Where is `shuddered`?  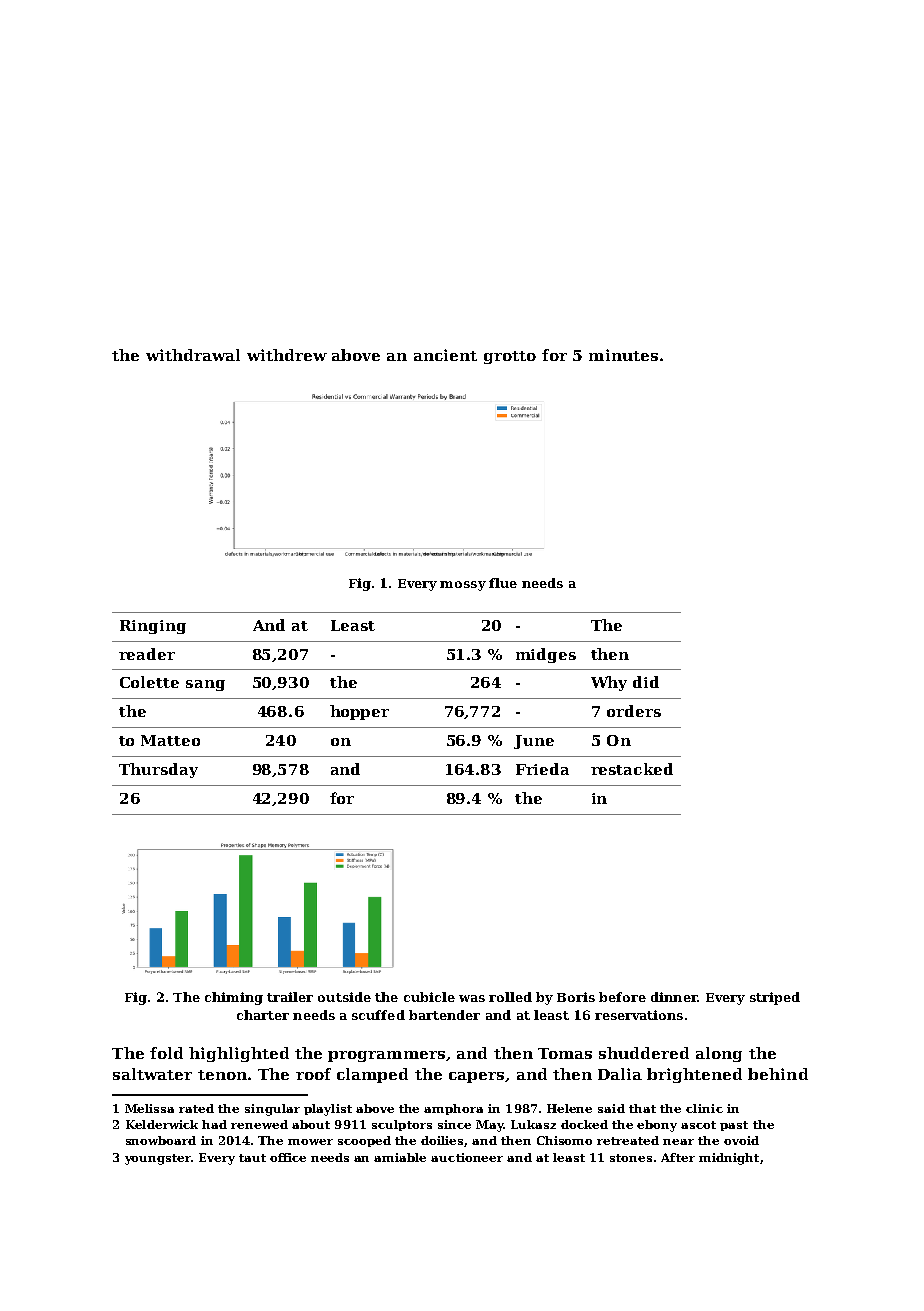
shuddered is located at coordinates (644, 1053).
